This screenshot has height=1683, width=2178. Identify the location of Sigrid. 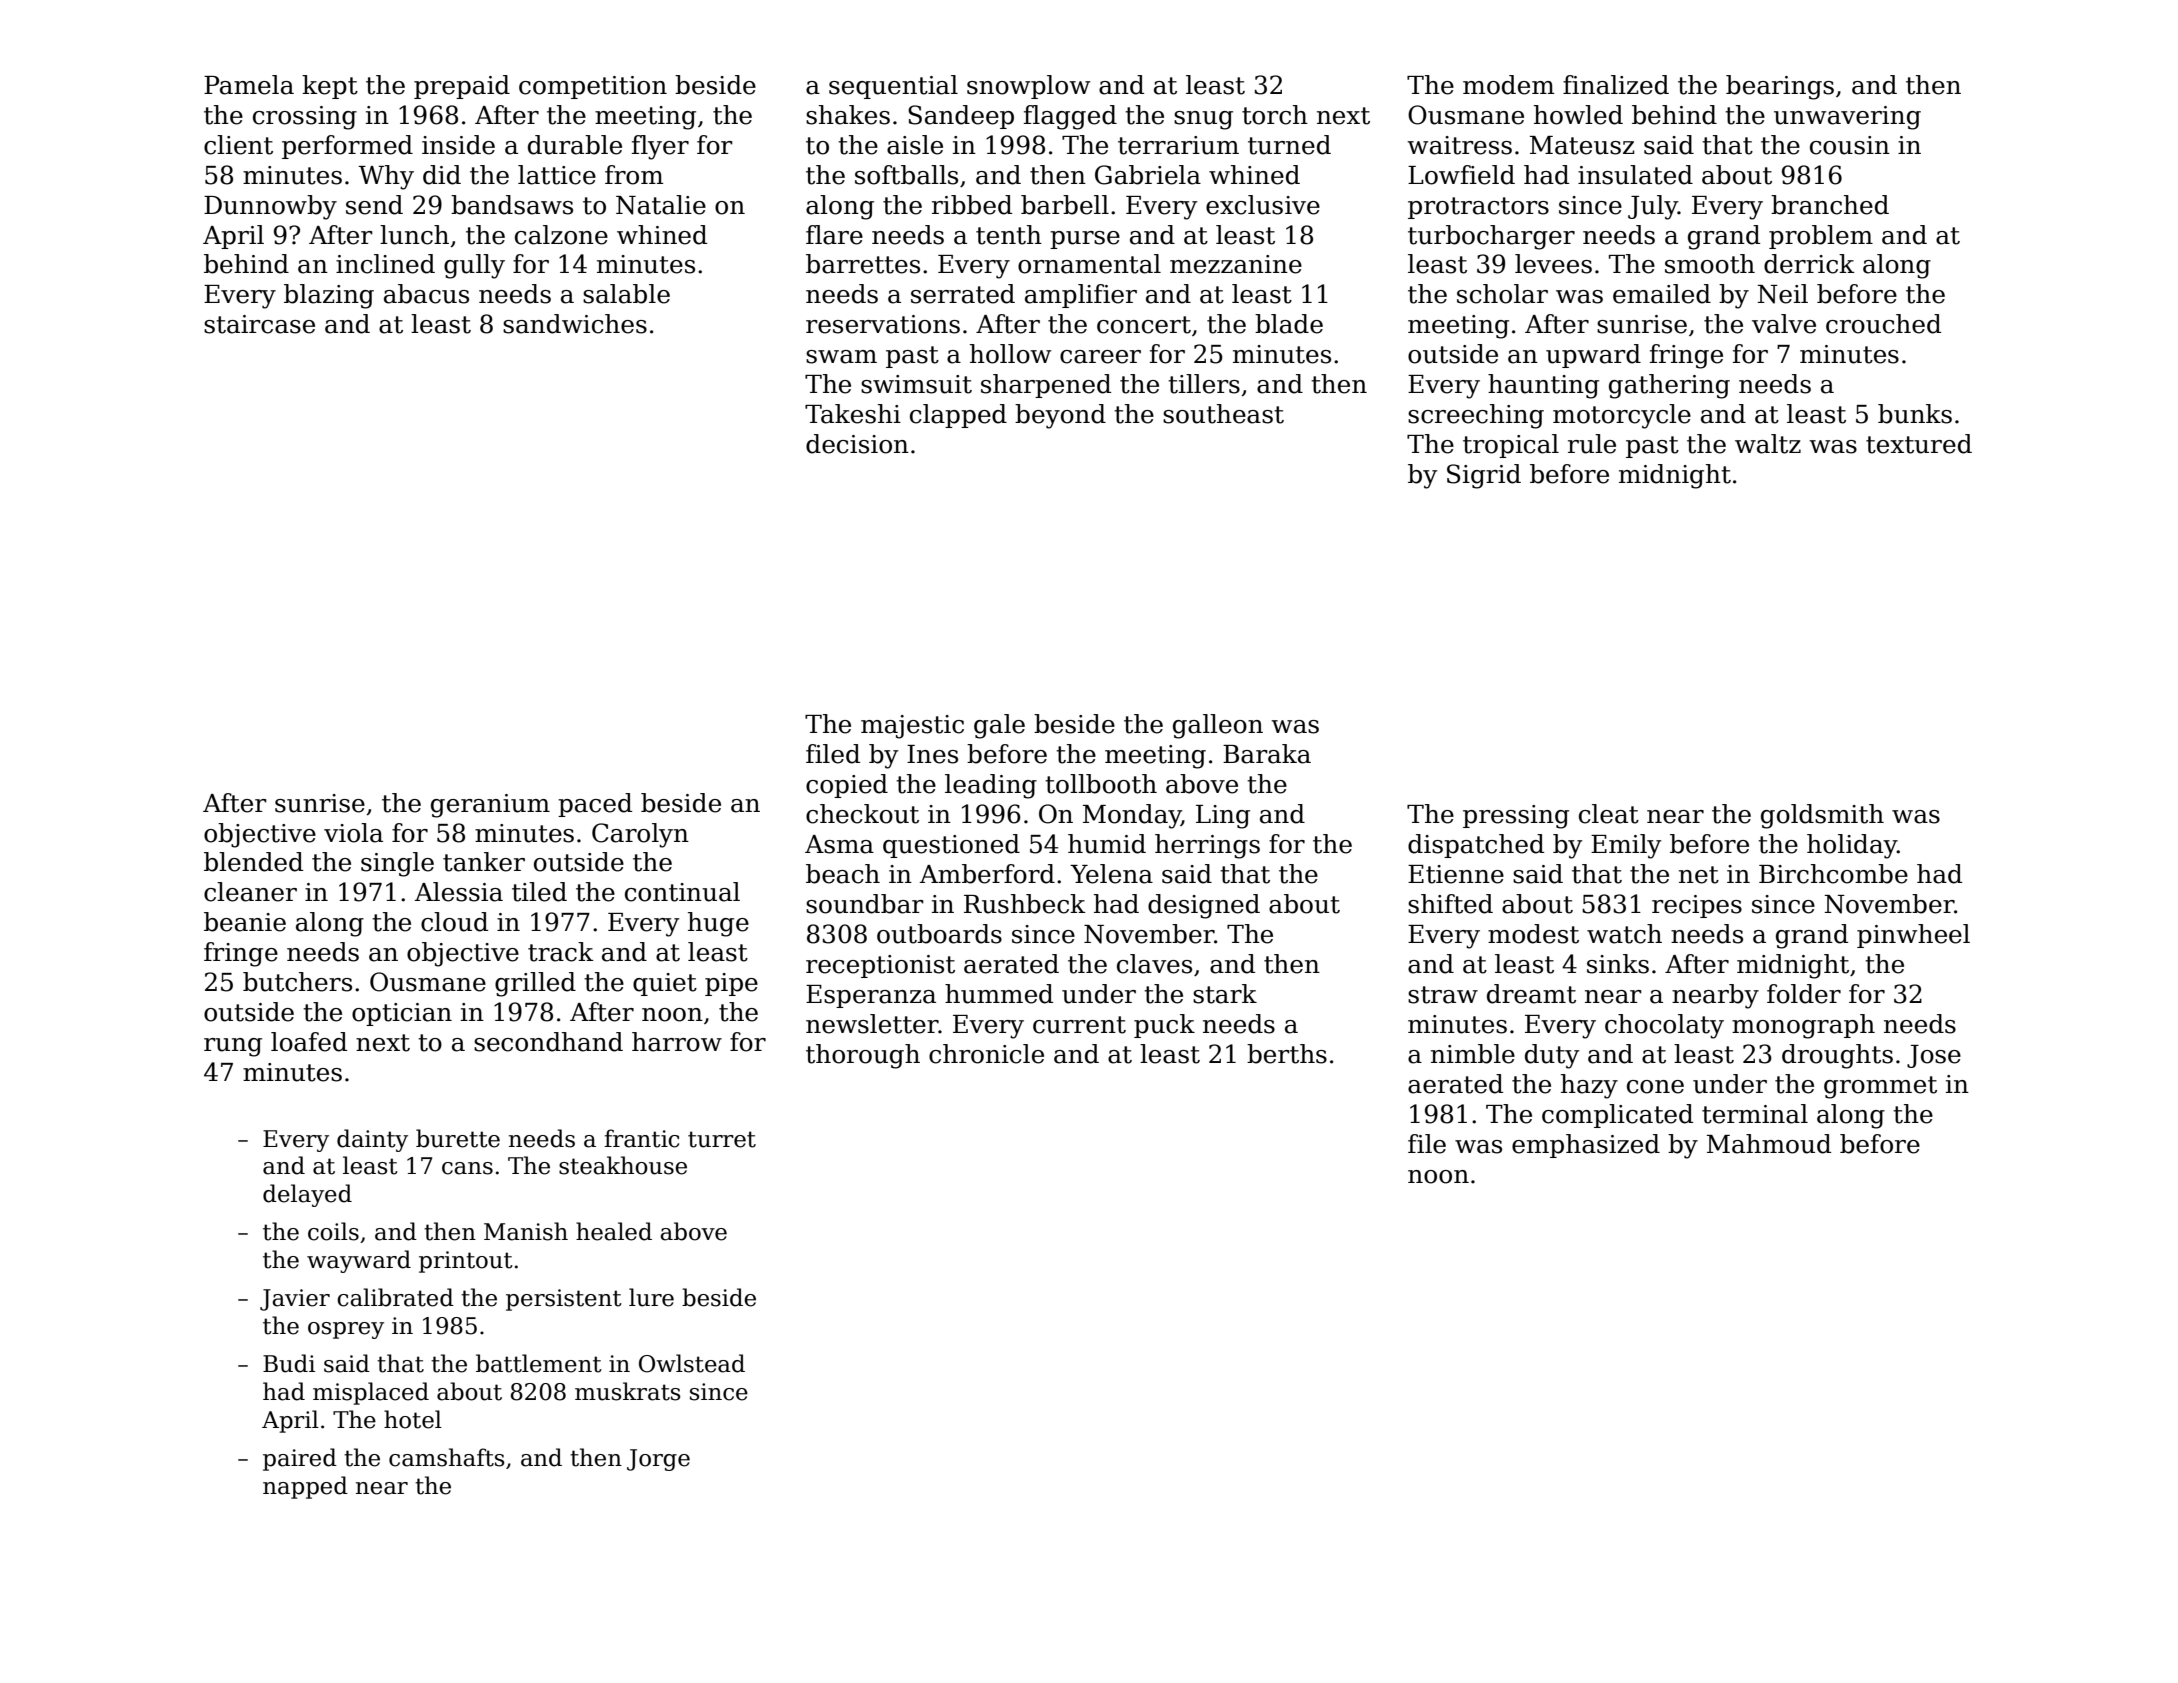
(1484, 476).
